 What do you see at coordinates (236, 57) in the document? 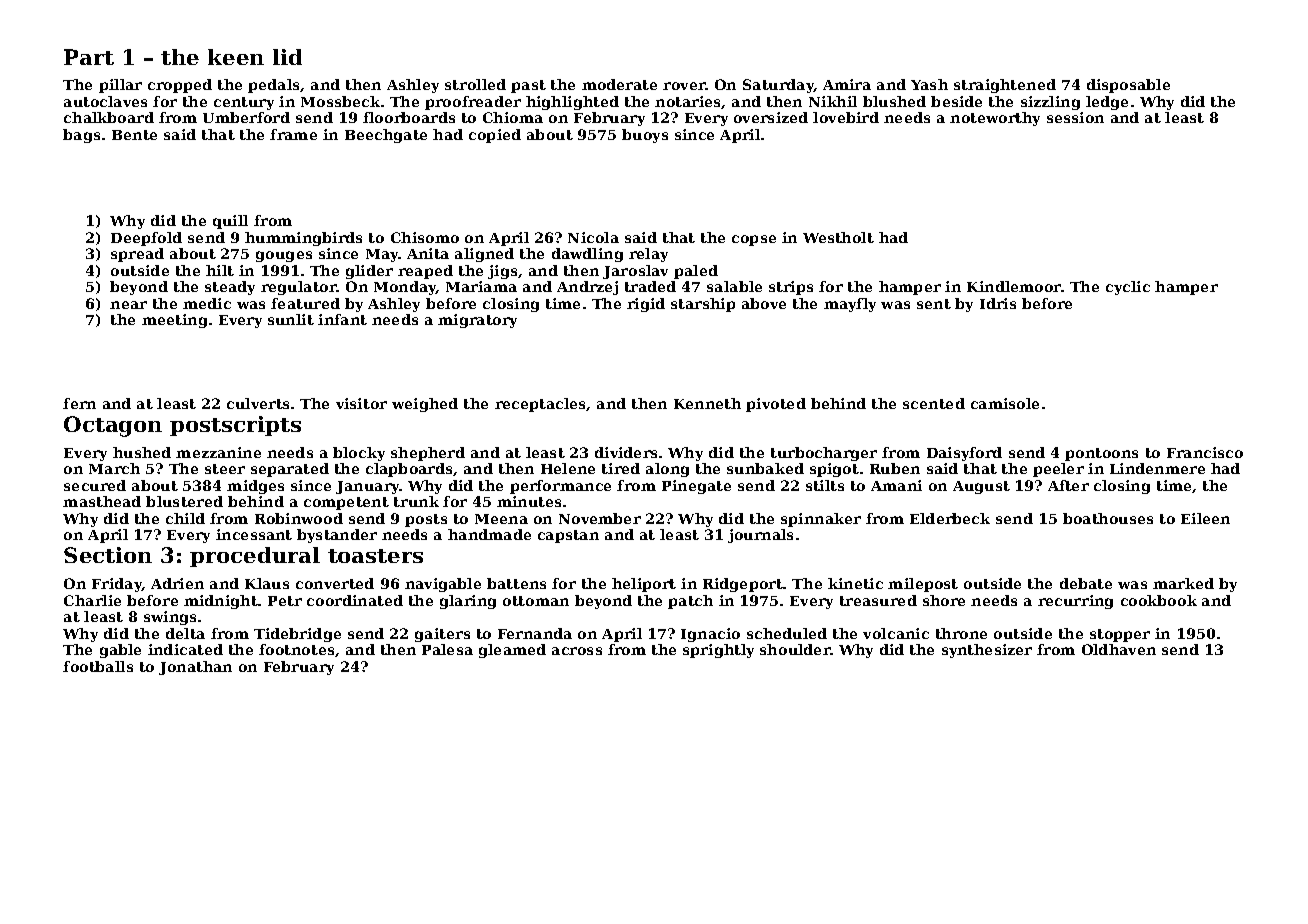
I see `keen` at bounding box center [236, 57].
